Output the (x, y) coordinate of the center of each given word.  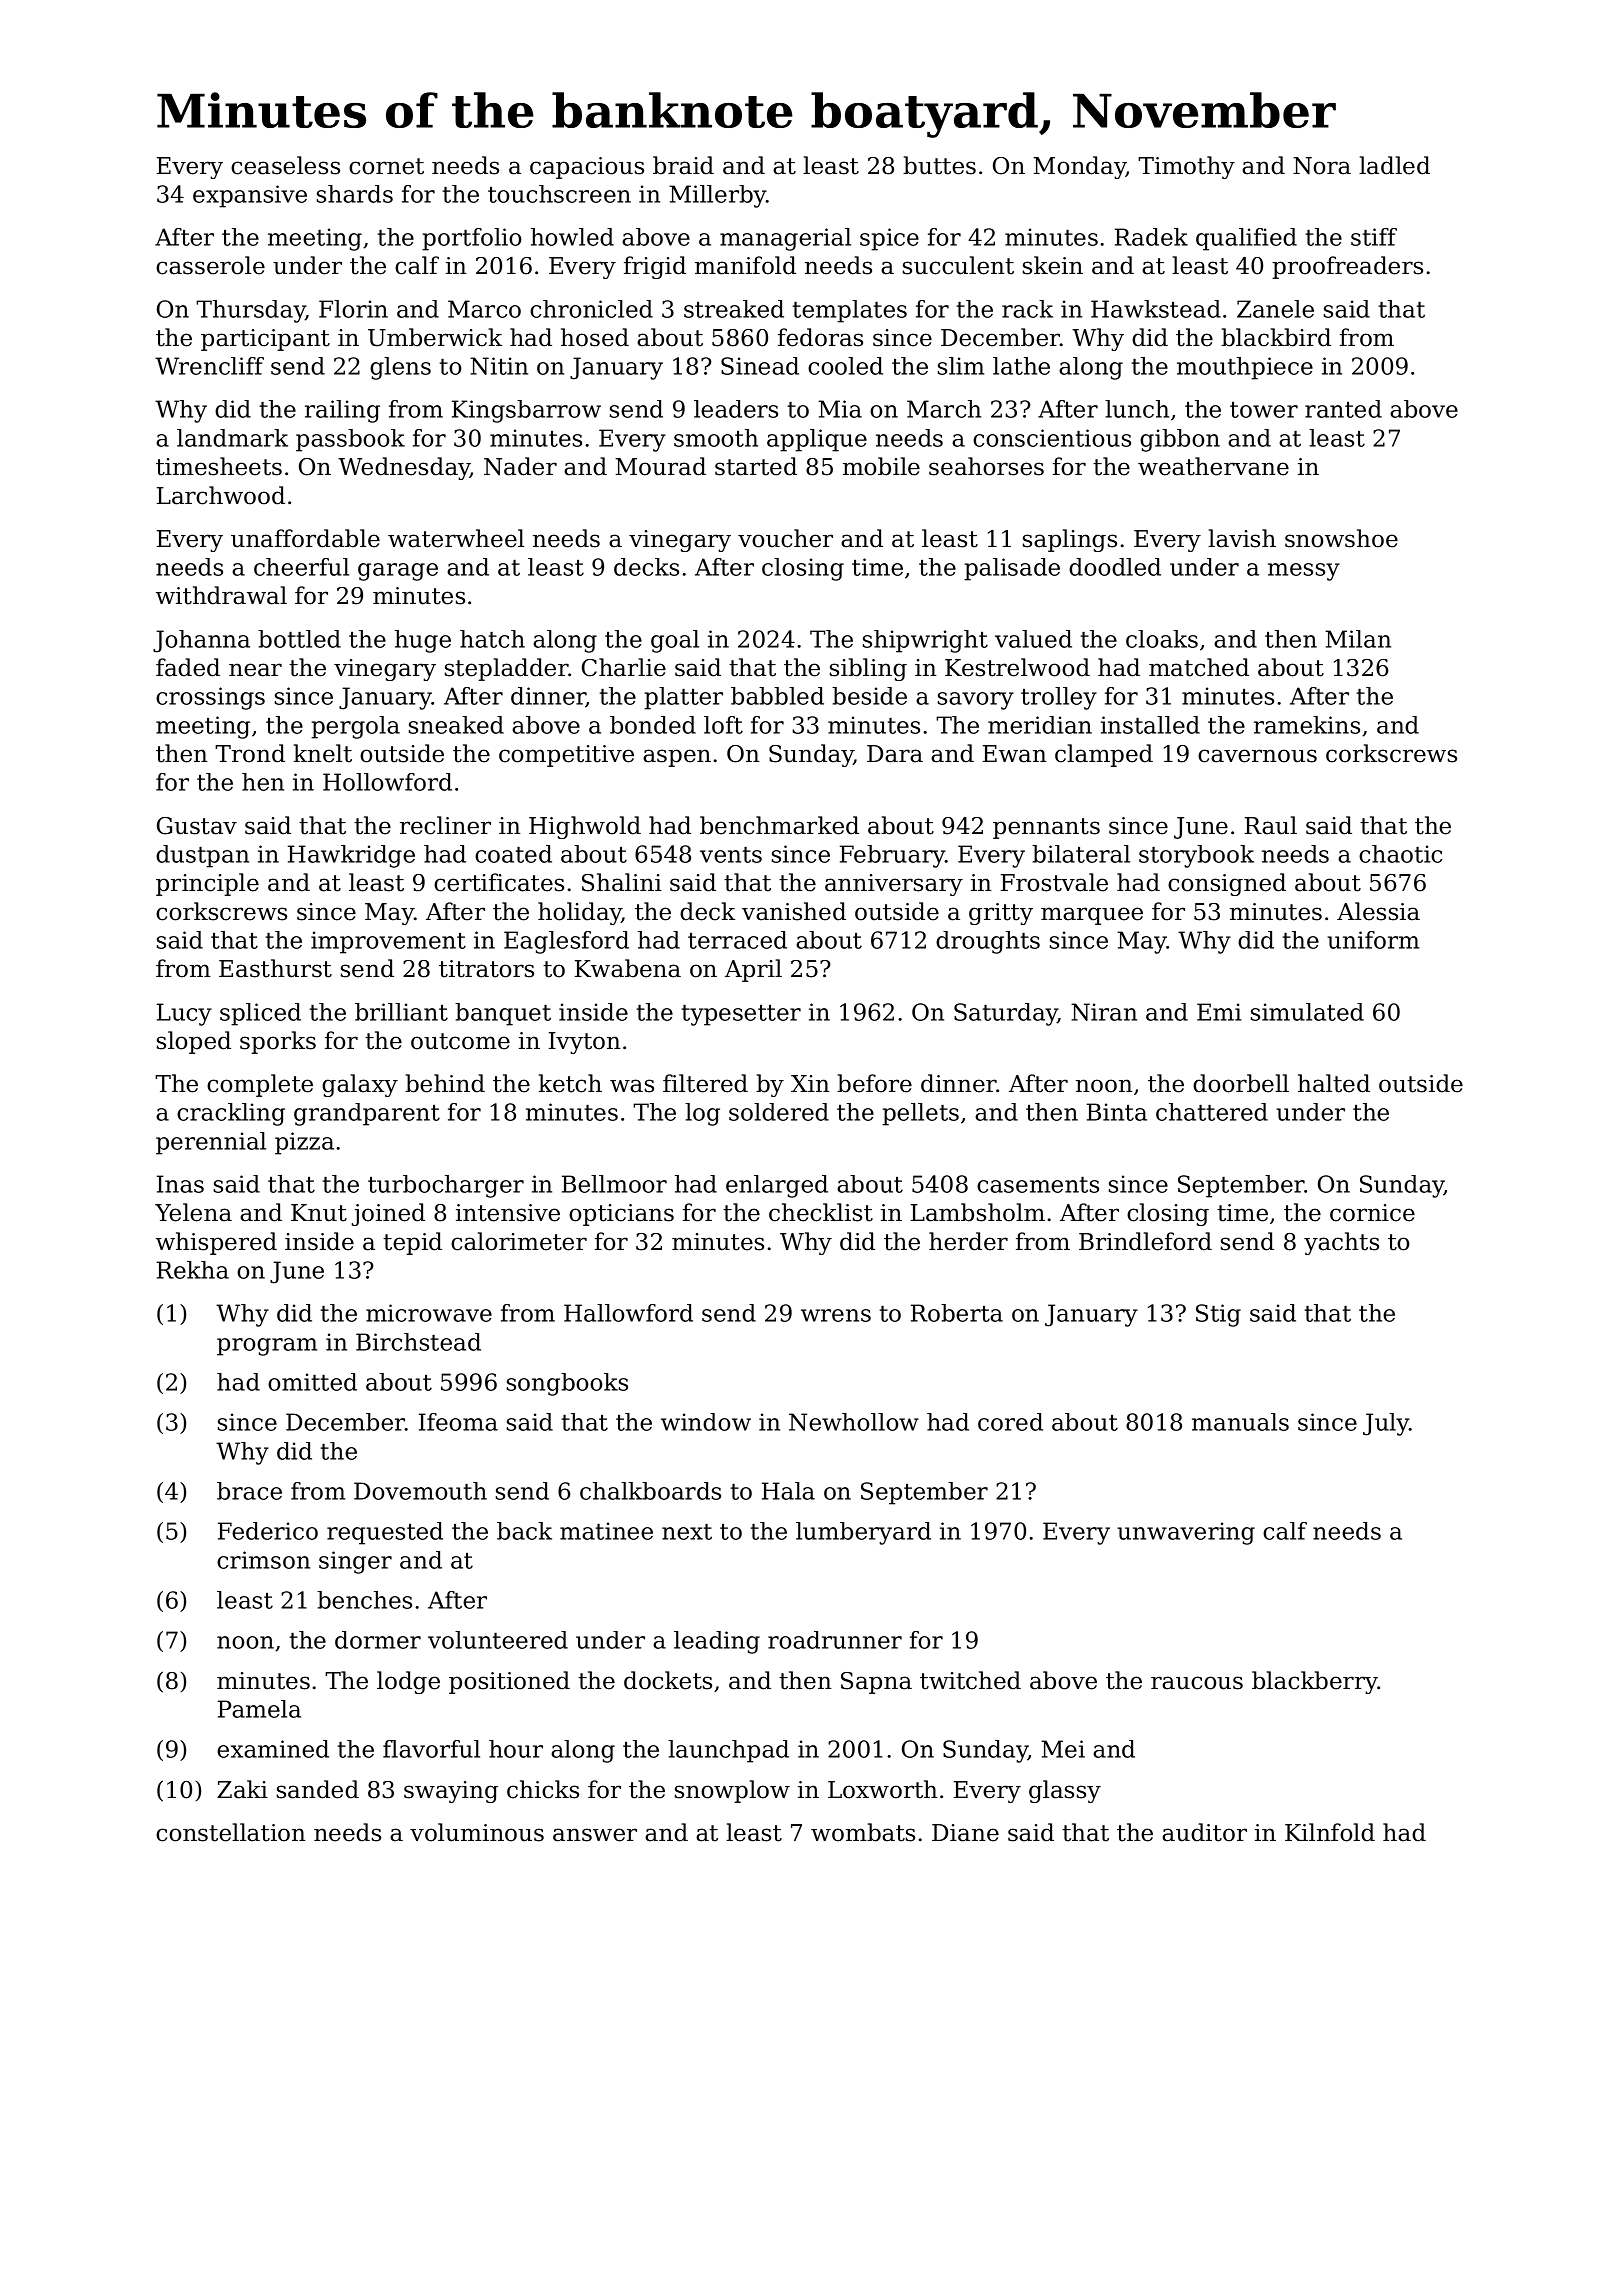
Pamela (259, 1709)
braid (683, 165)
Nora (1322, 166)
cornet (386, 166)
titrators (486, 969)
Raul (1271, 825)
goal (675, 641)
